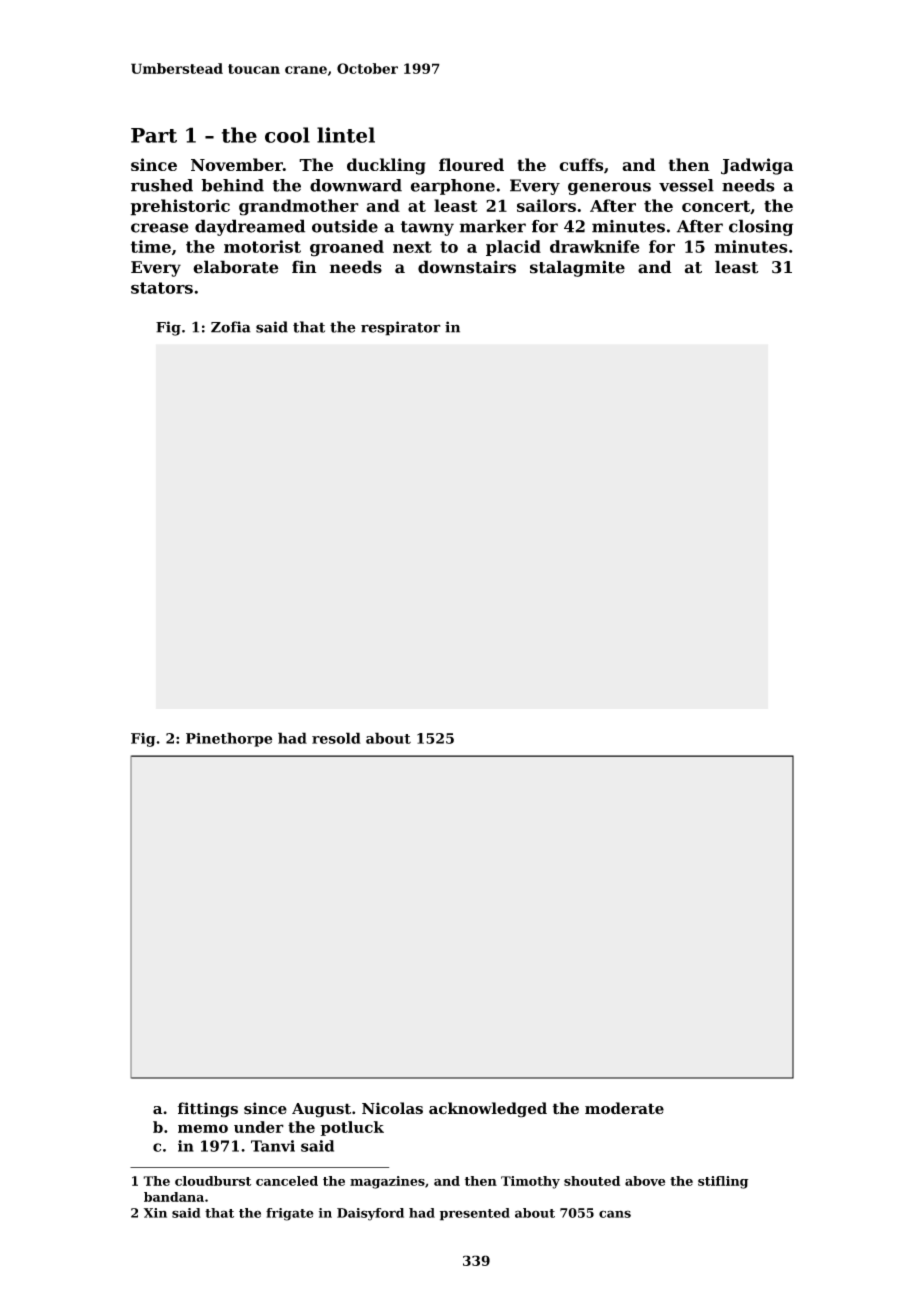 The height and width of the screenshot is (1314, 924). Describe the element at coordinates (467, 267) in the screenshot. I see `downstairs` at that location.
